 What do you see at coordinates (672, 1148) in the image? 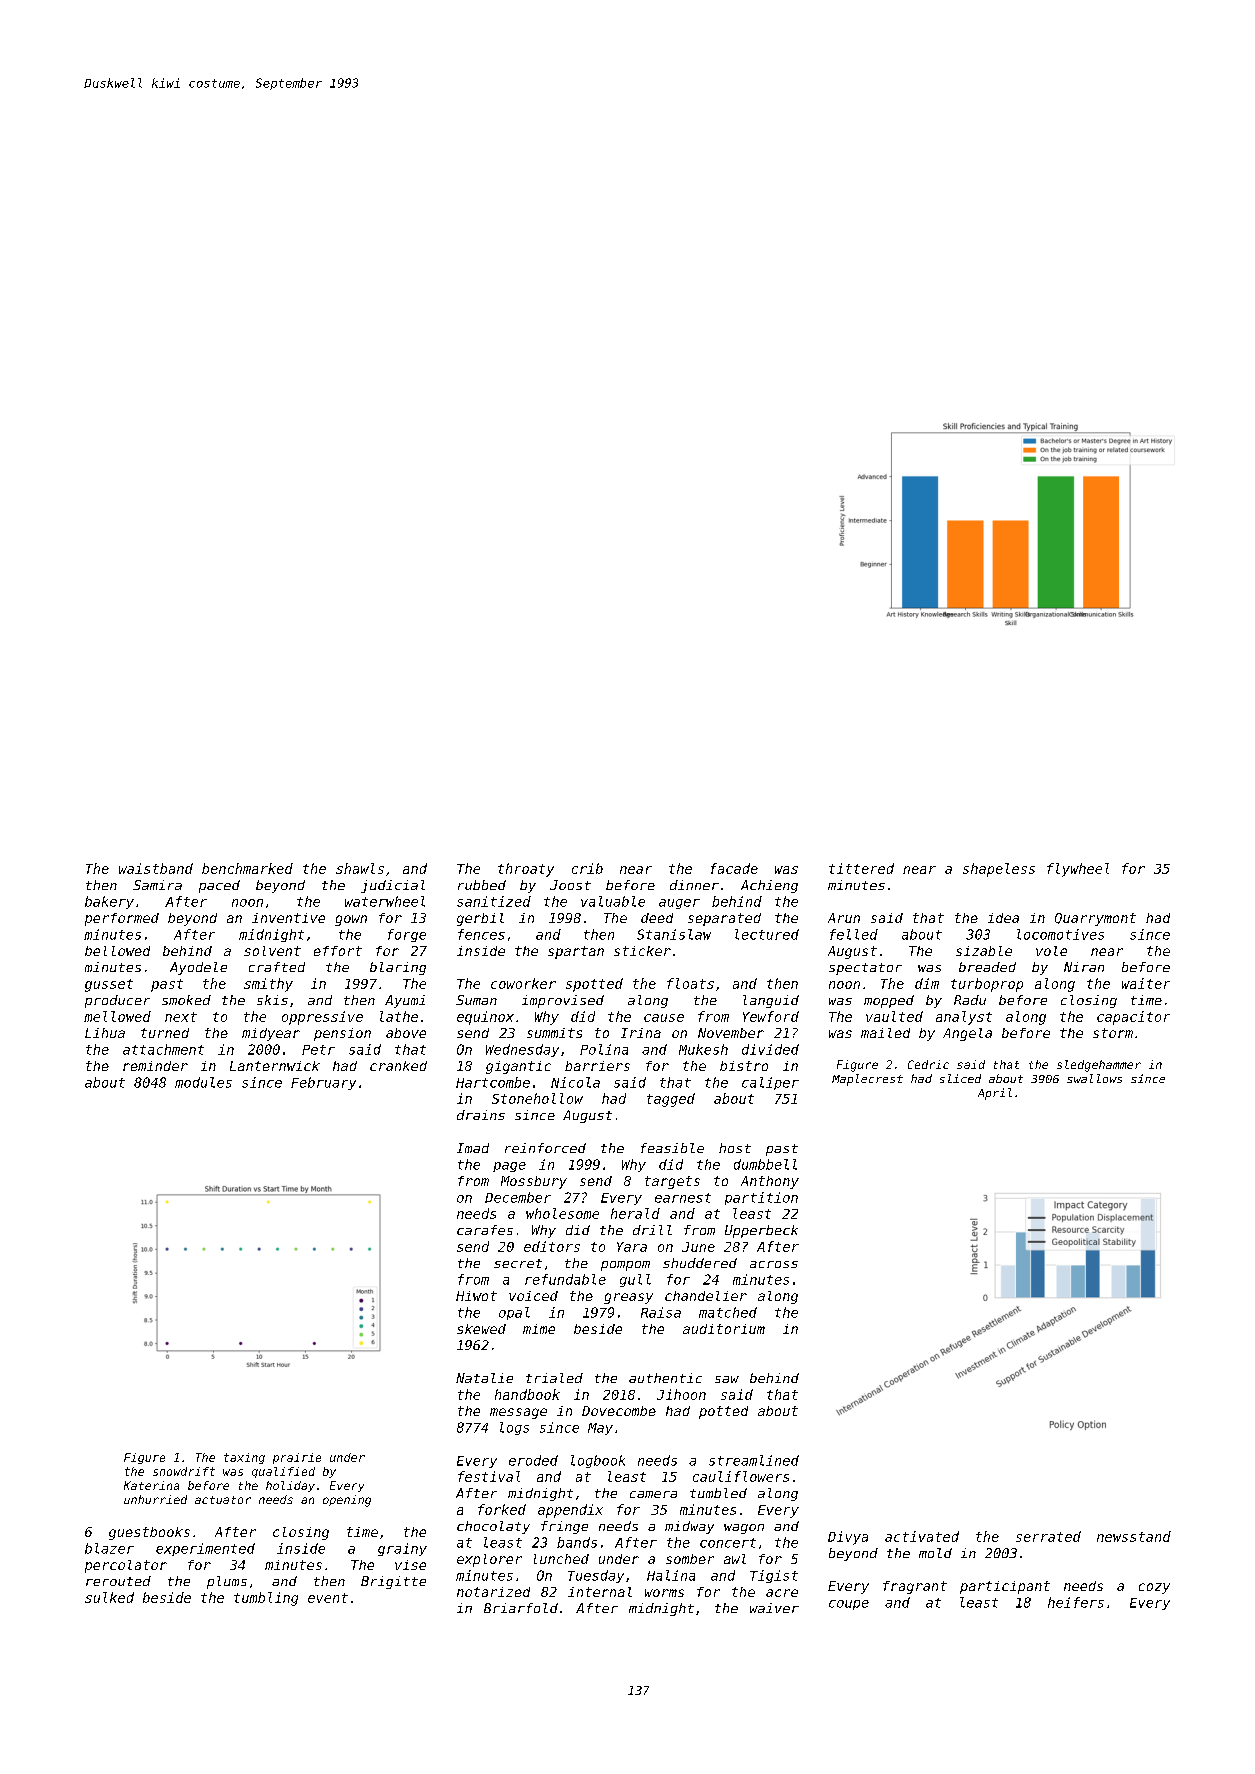
I see `feasible` at bounding box center [672, 1148].
